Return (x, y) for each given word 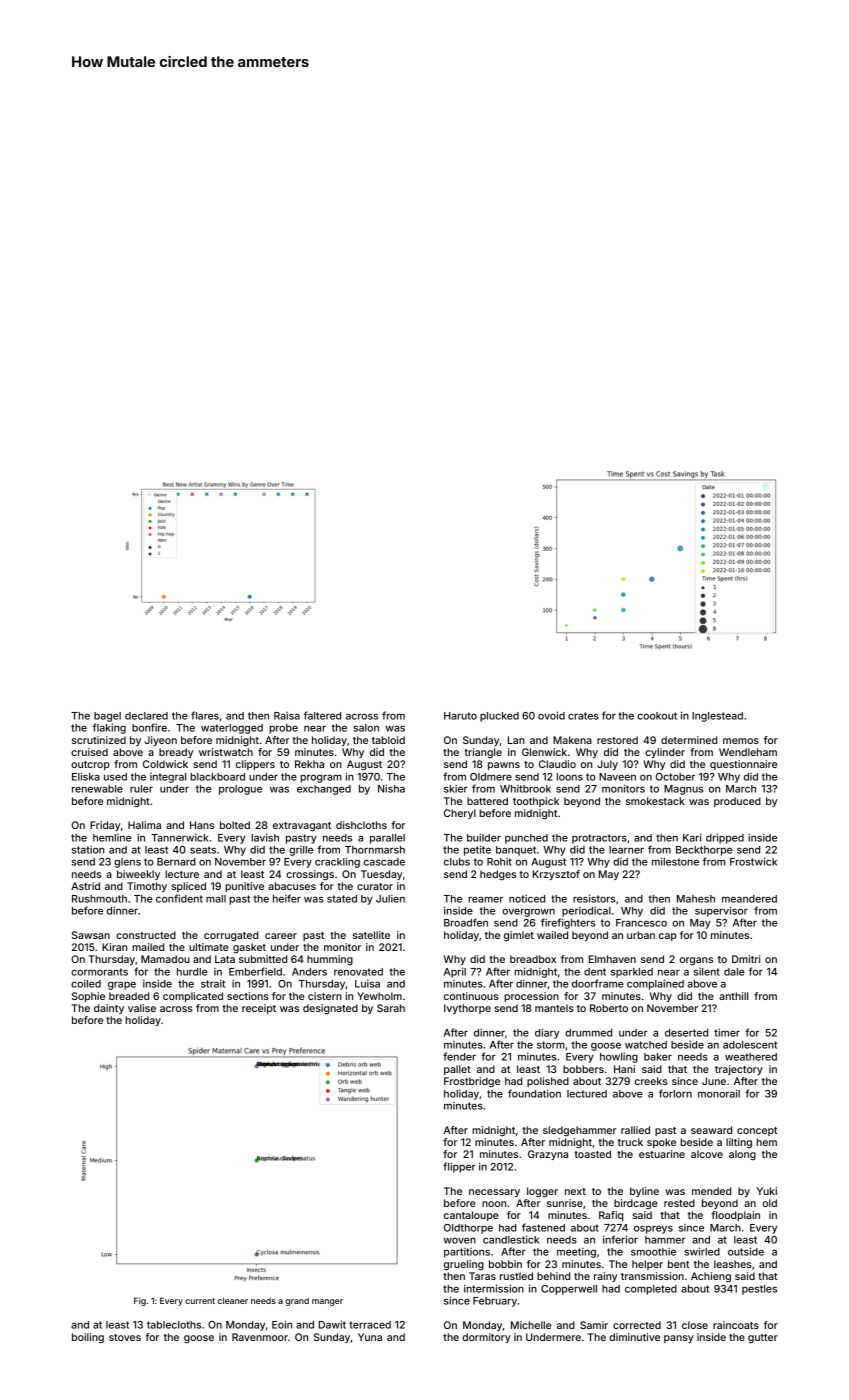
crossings (310, 875)
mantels (554, 1008)
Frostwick (753, 861)
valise (142, 1008)
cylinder (665, 753)
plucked (499, 717)
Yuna (370, 1337)
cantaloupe (471, 1216)
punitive (244, 887)
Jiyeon (161, 741)
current (200, 1301)
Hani (624, 1069)
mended (711, 1191)
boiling (88, 1338)
